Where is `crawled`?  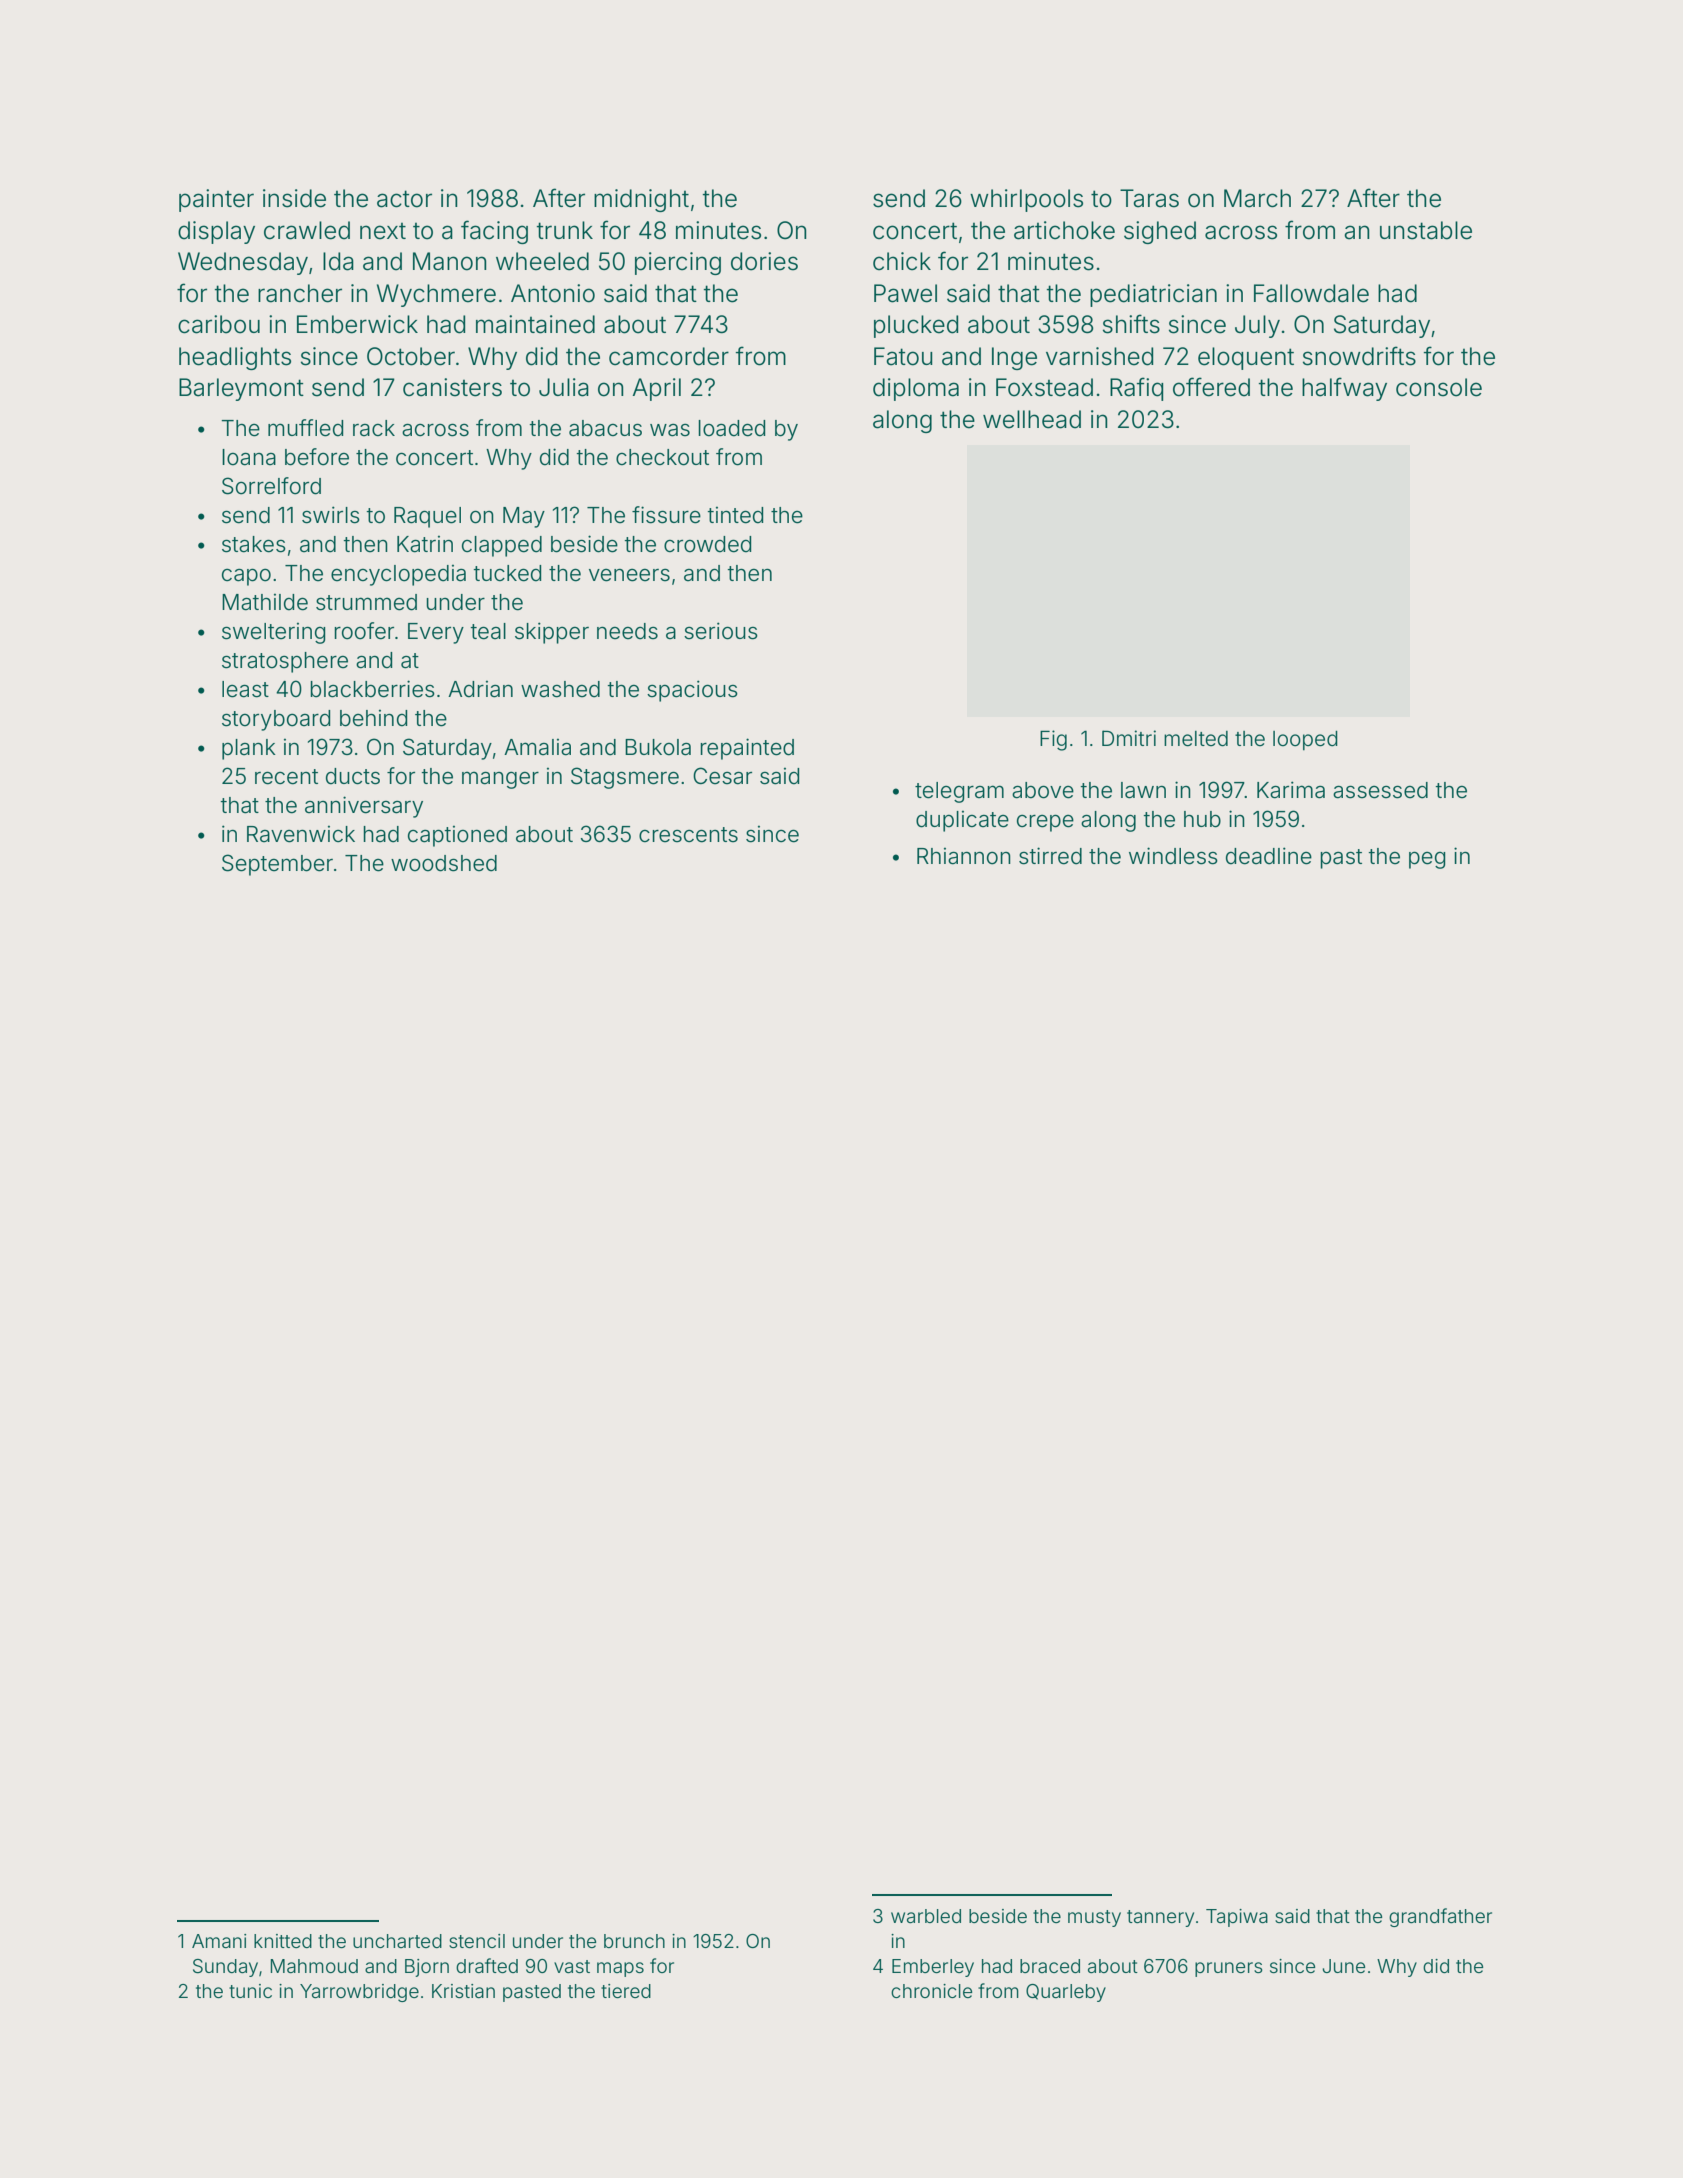 crawled is located at coordinates (307, 230).
